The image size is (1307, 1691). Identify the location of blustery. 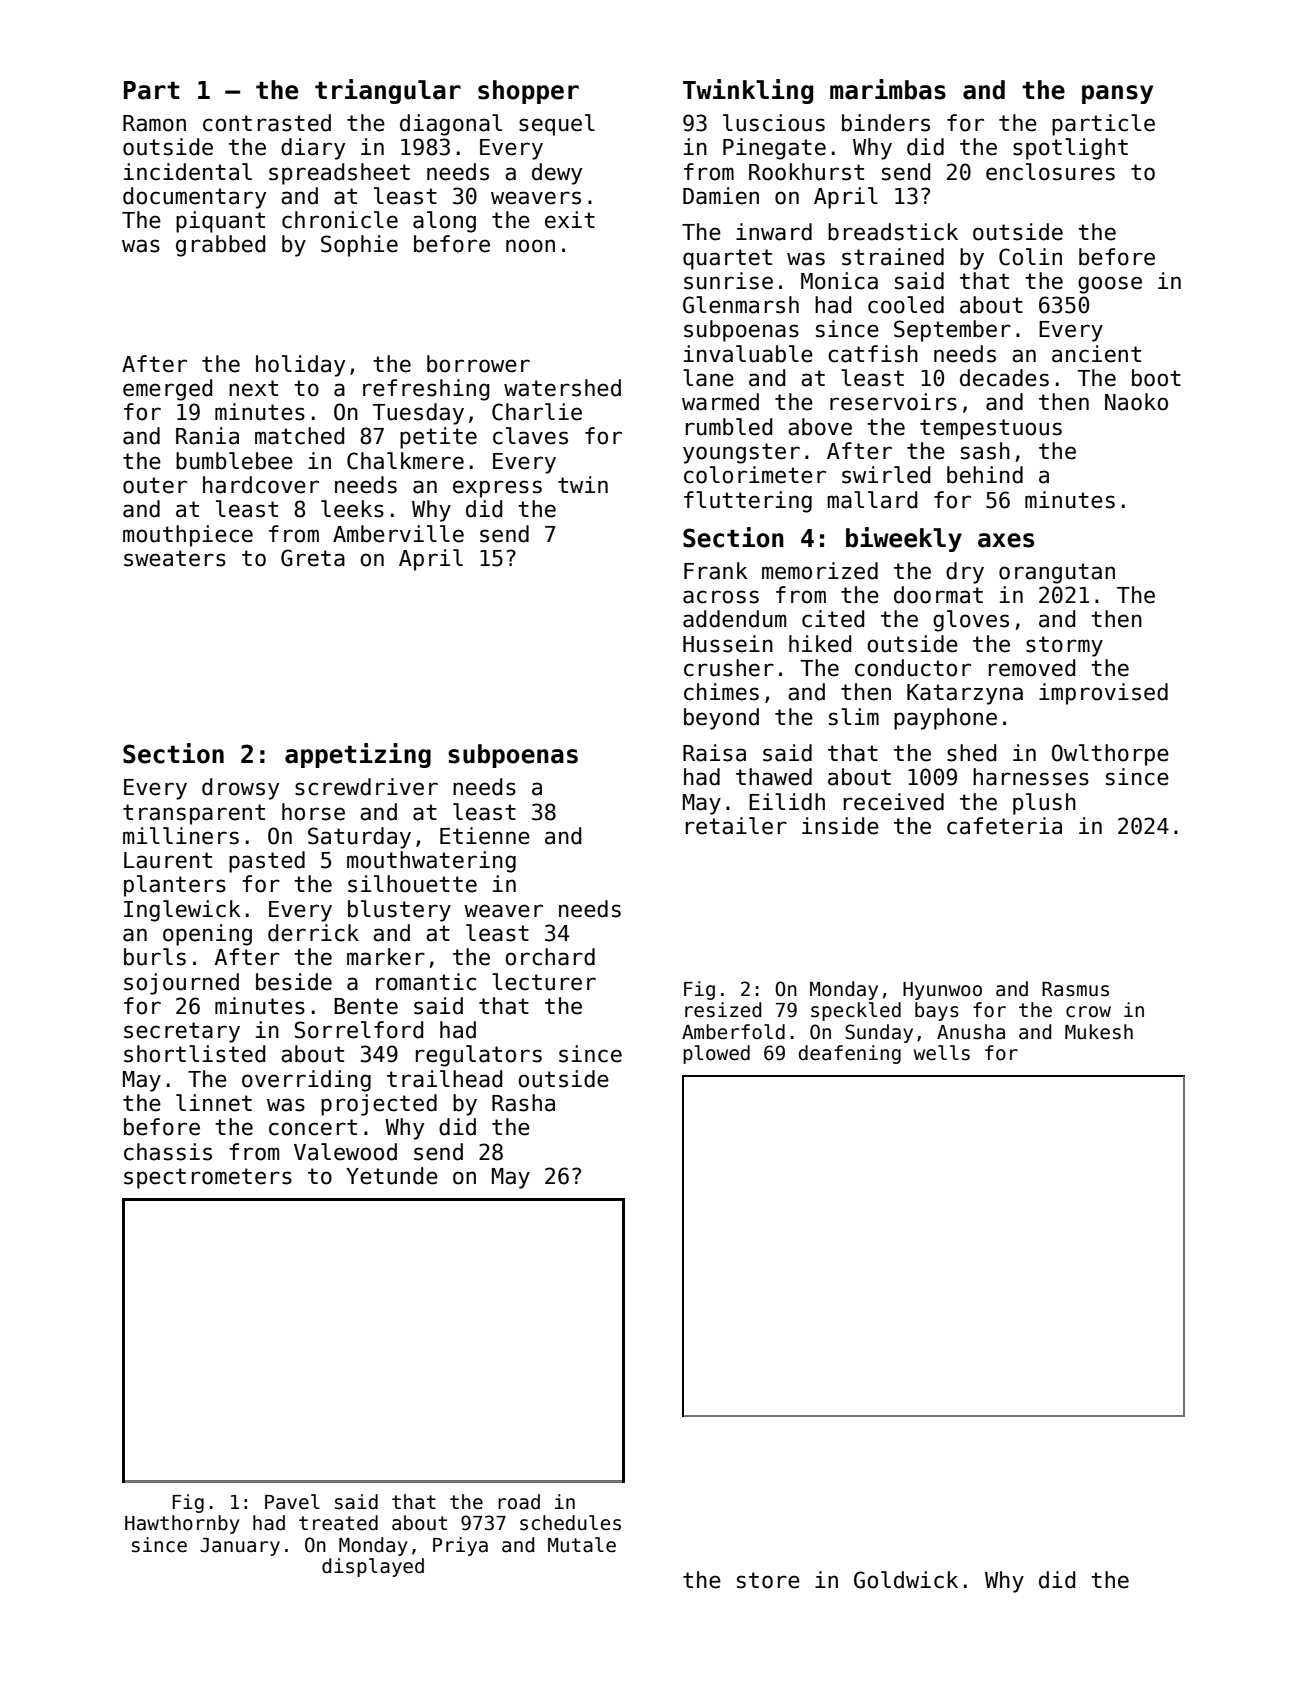
(399, 911).
